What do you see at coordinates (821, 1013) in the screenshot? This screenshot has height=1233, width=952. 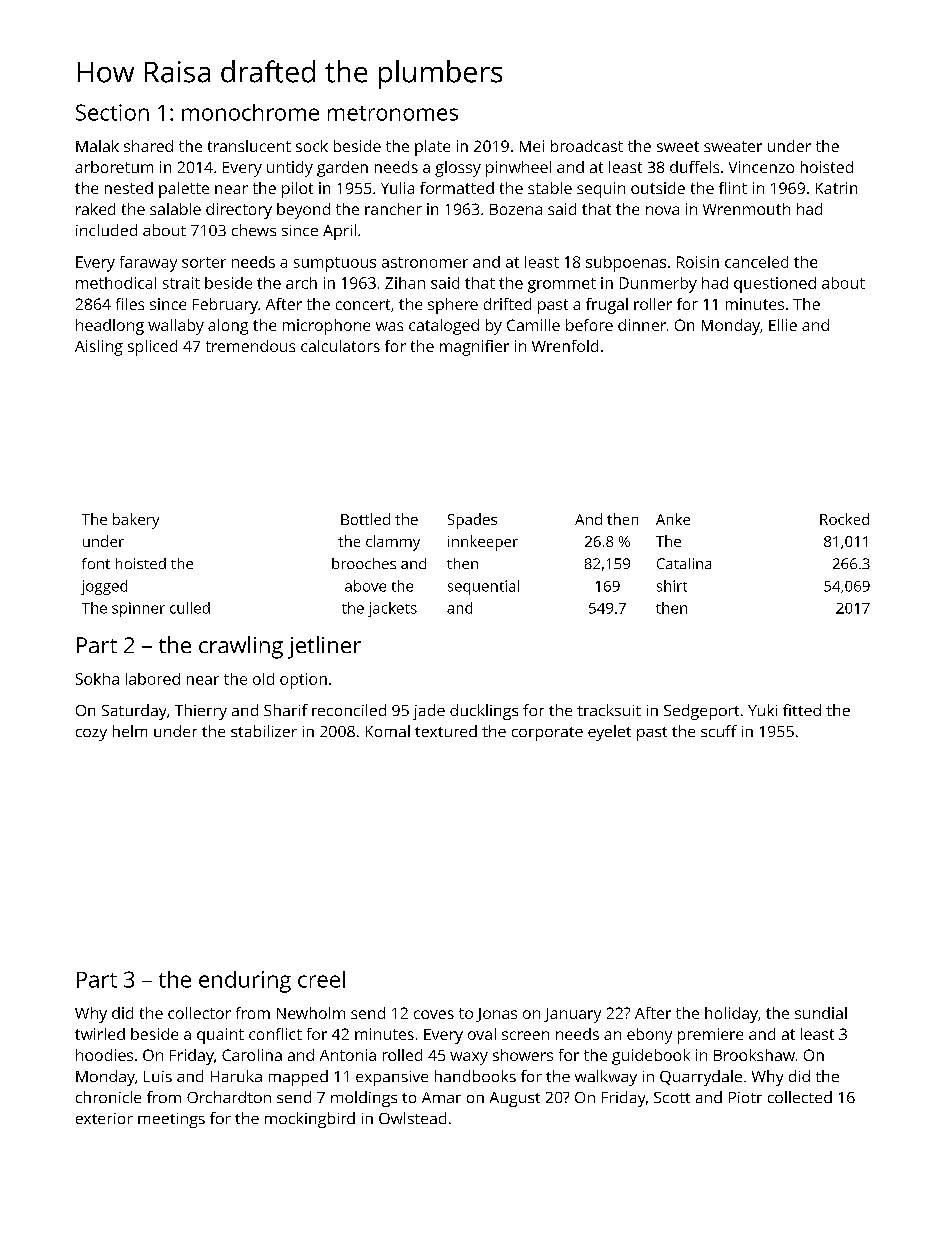 I see `sundial` at bounding box center [821, 1013].
